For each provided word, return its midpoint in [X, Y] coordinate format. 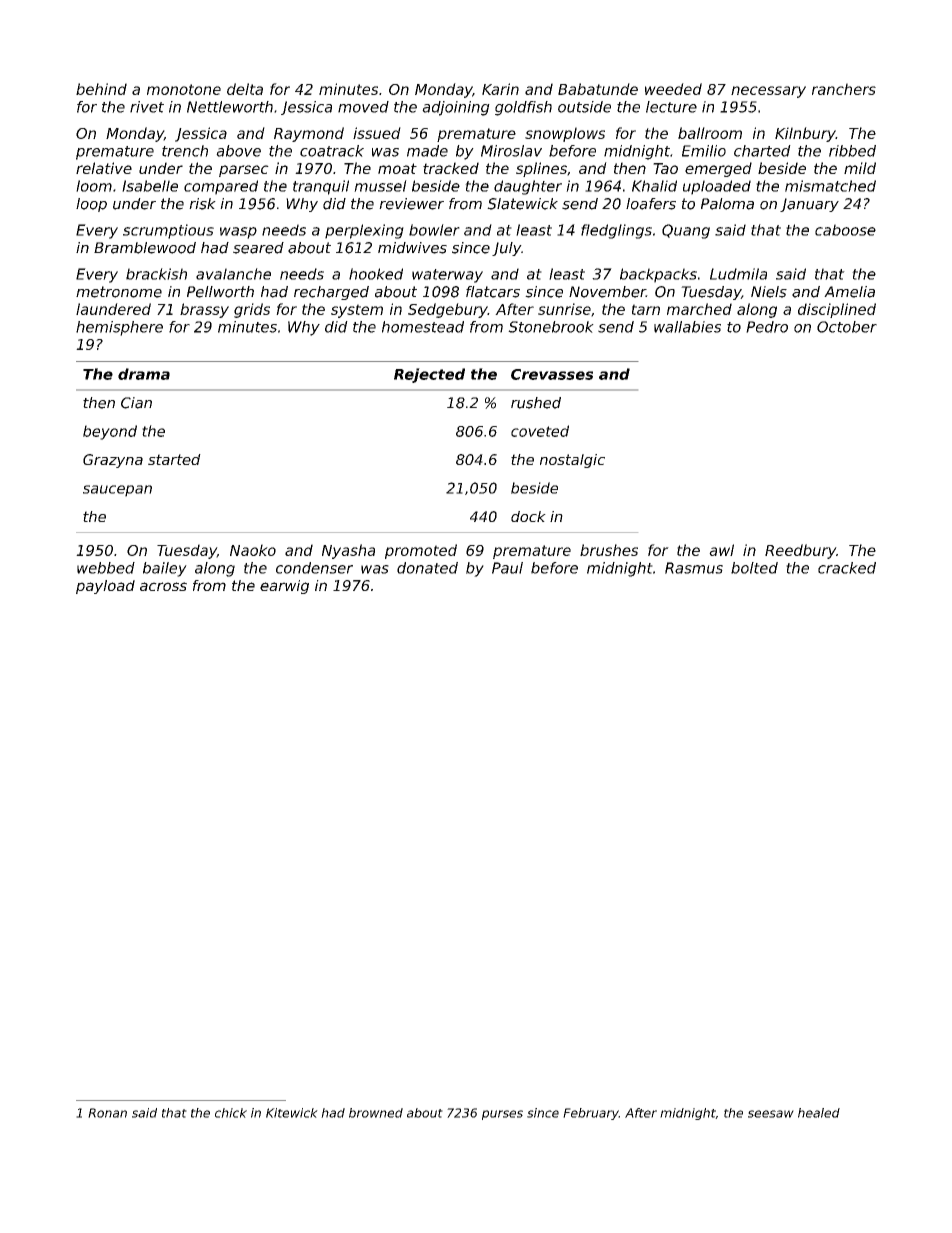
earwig [284, 587]
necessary [768, 92]
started [174, 459]
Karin [500, 89]
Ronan [107, 1113]
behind [101, 89]
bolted [754, 568]
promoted [421, 551]
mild [860, 168]
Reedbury [800, 551]
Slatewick [522, 204]
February [591, 1114]
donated [427, 568]
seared [258, 248]
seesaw [771, 1114]
